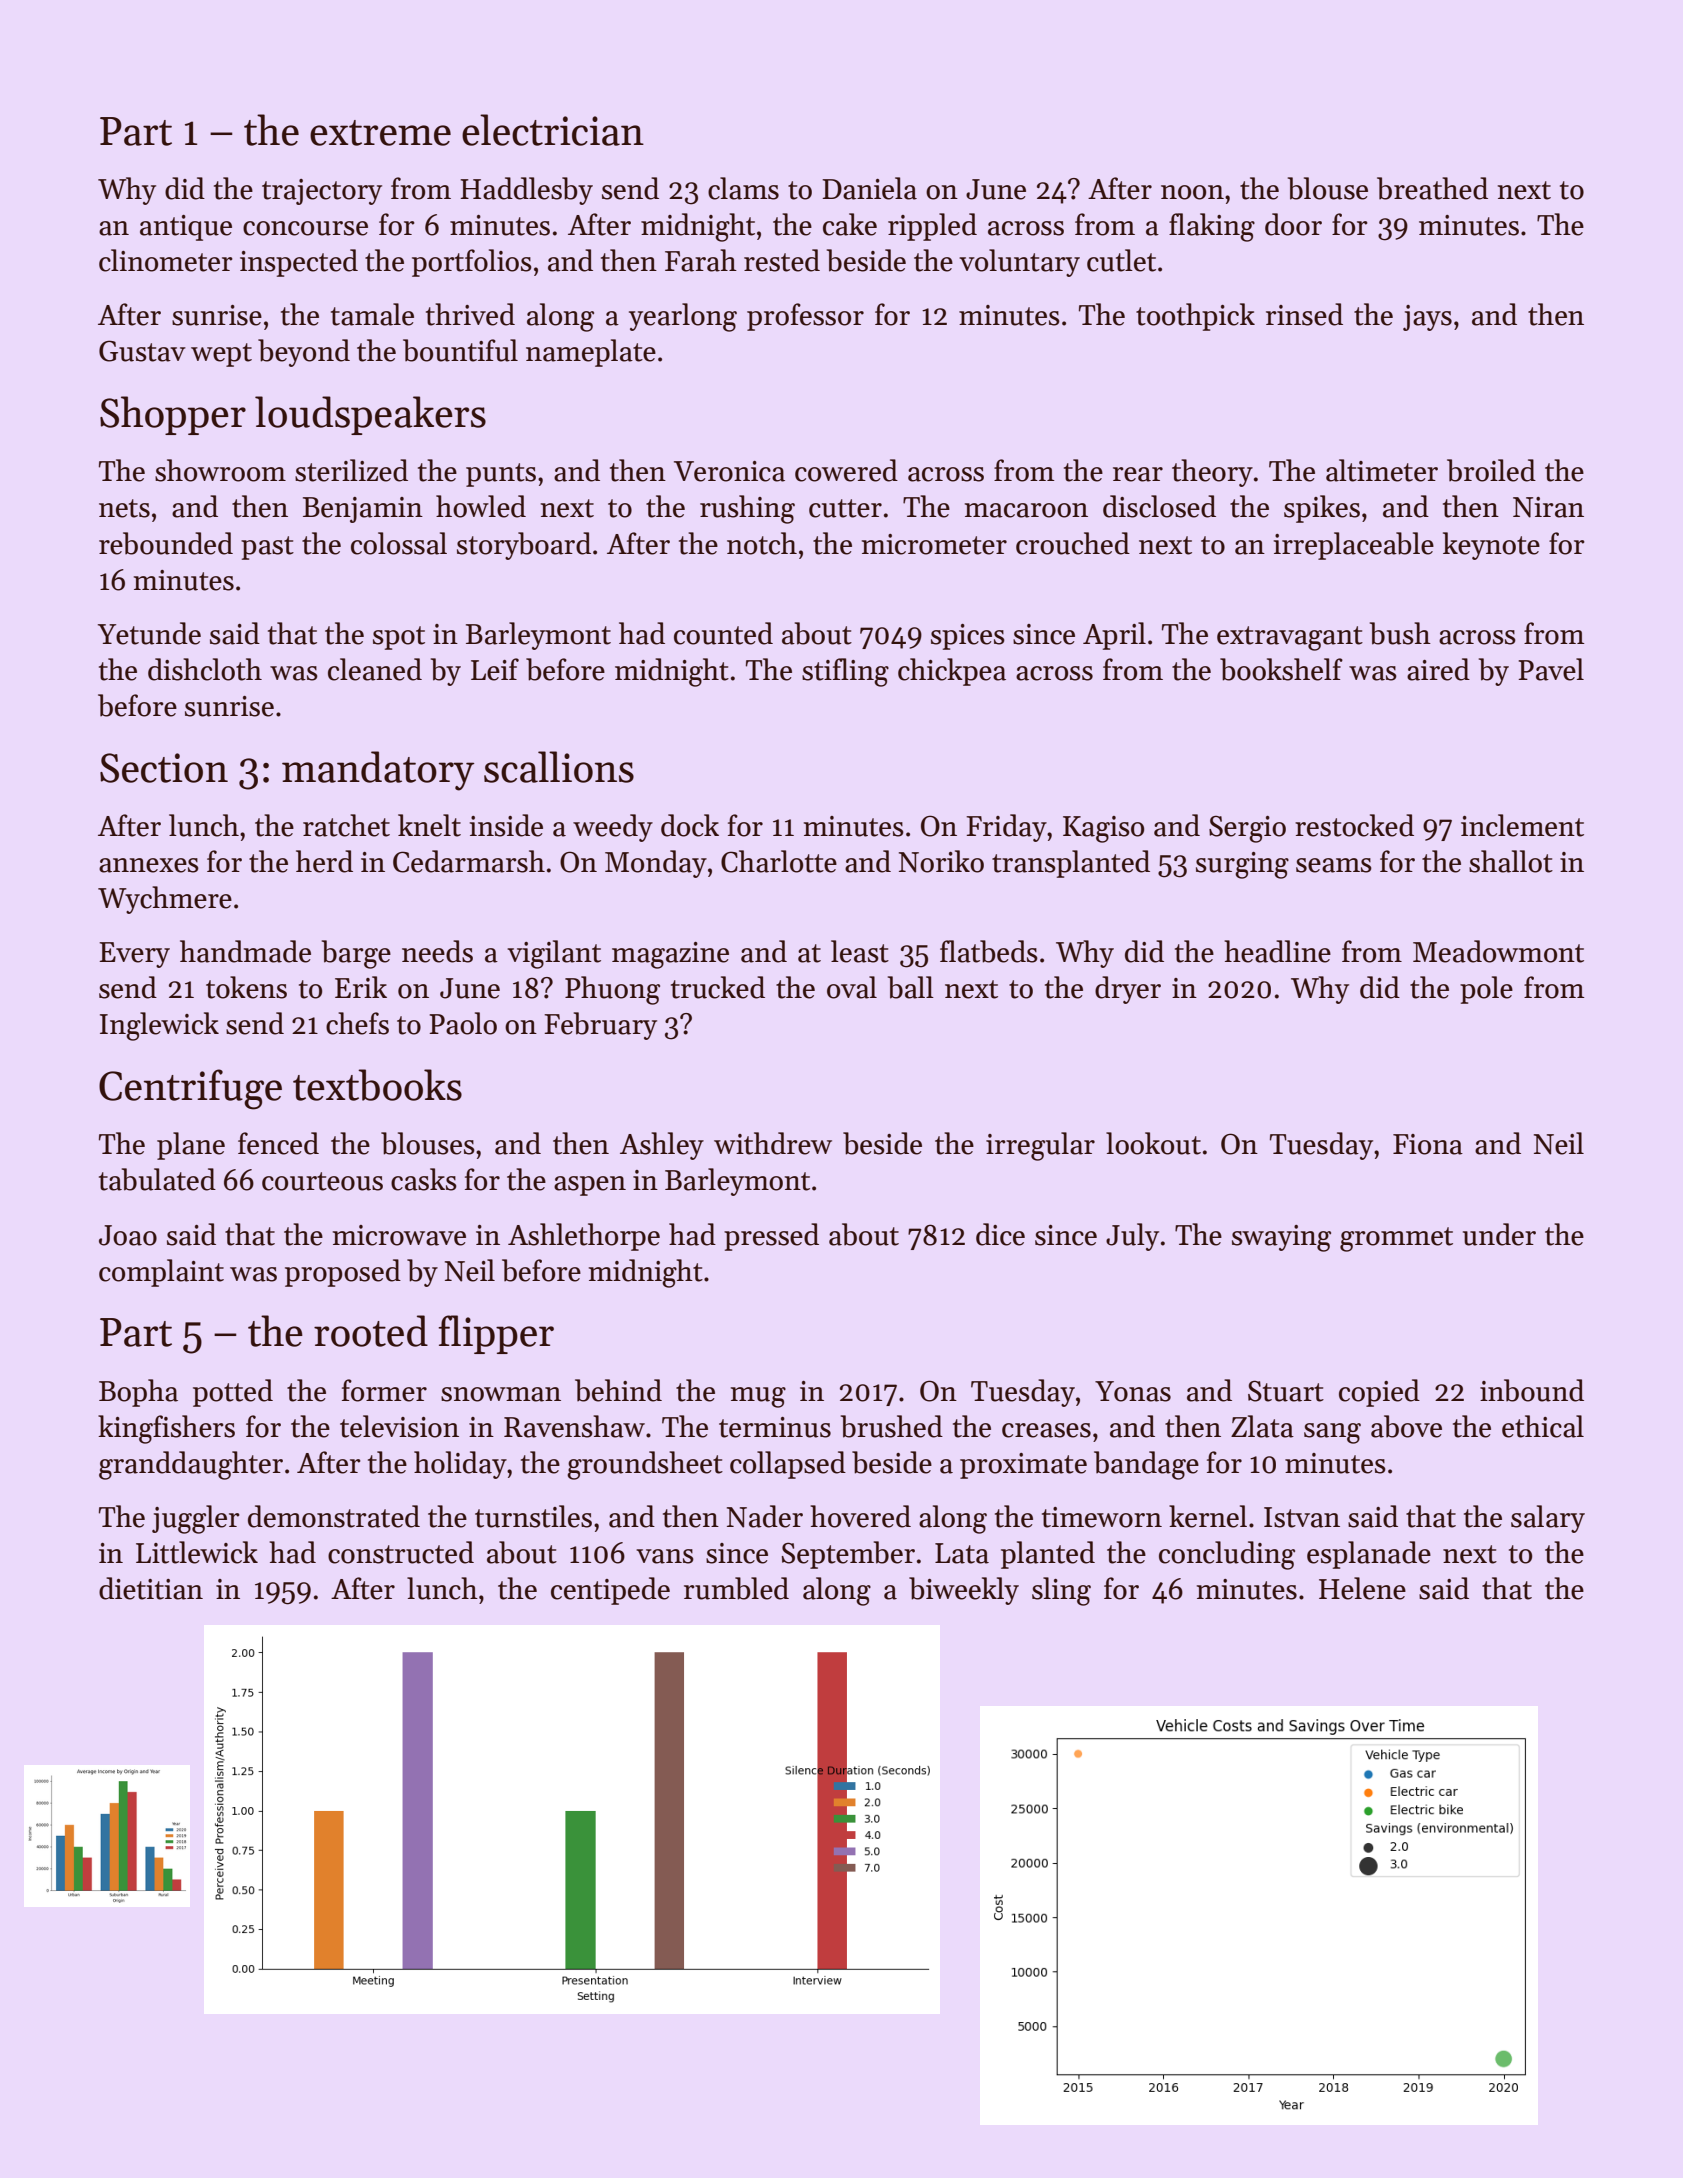 Image resolution: width=1683 pixels, height=2178 pixels. What do you see at coordinates (149, 865) in the page?
I see `annexes` at bounding box center [149, 865].
